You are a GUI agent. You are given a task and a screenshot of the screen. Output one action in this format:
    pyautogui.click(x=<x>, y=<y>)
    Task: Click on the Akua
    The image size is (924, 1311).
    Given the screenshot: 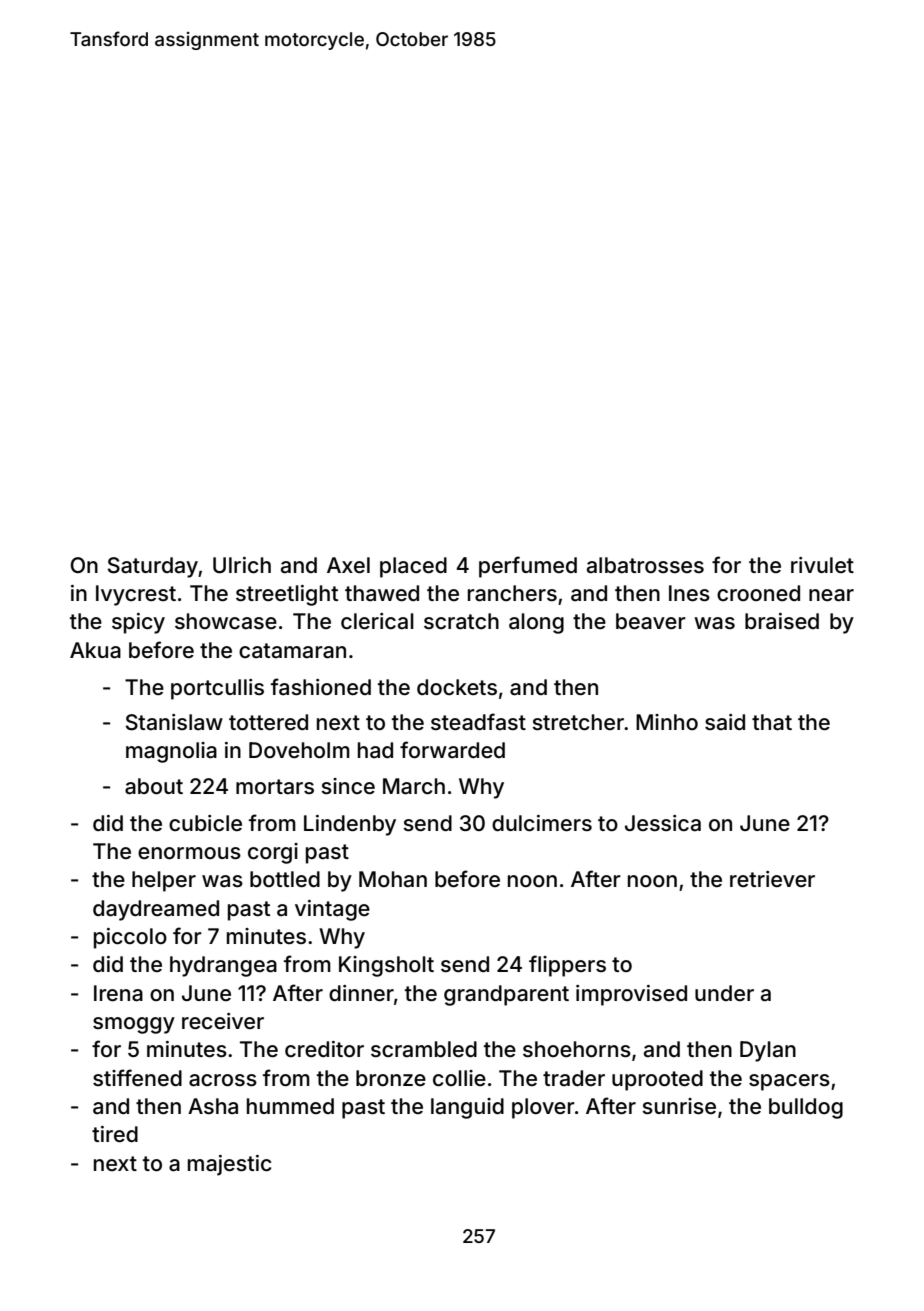 What is the action you would take?
    pyautogui.click(x=95, y=650)
